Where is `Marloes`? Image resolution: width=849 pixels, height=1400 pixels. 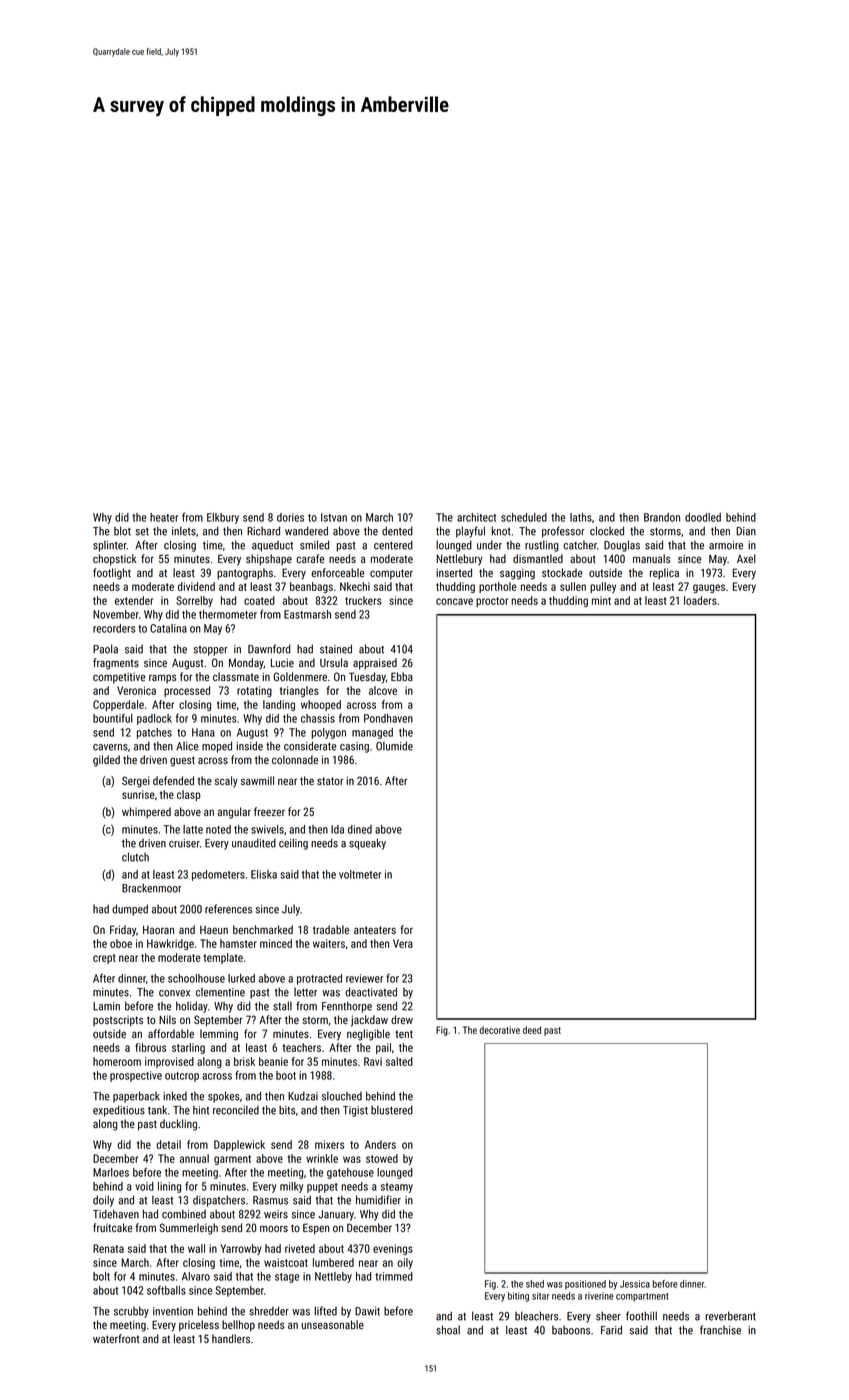 Marloes is located at coordinates (111, 1172).
